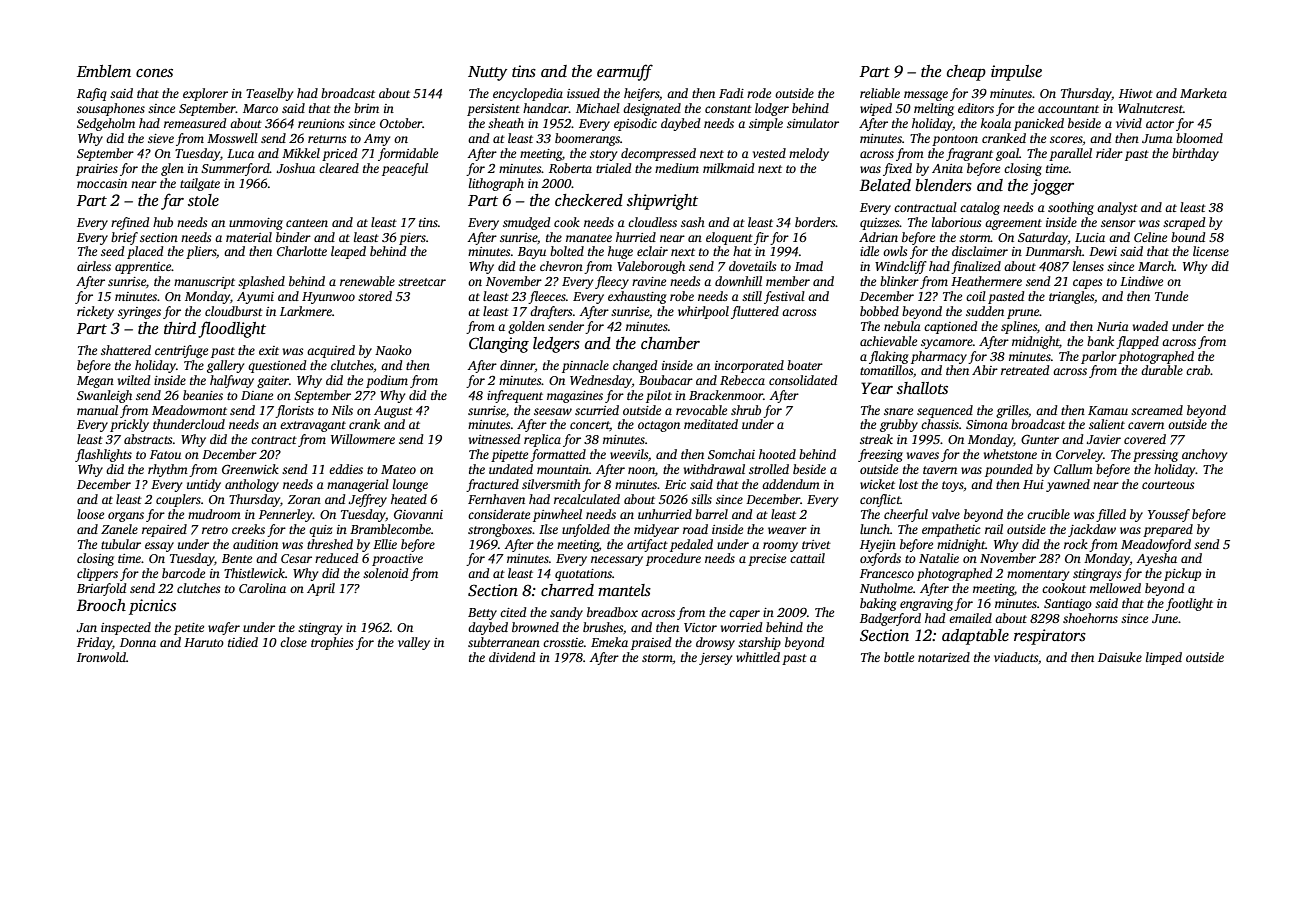 The image size is (1308, 924). What do you see at coordinates (1068, 605) in the document?
I see `Santiago` at bounding box center [1068, 605].
